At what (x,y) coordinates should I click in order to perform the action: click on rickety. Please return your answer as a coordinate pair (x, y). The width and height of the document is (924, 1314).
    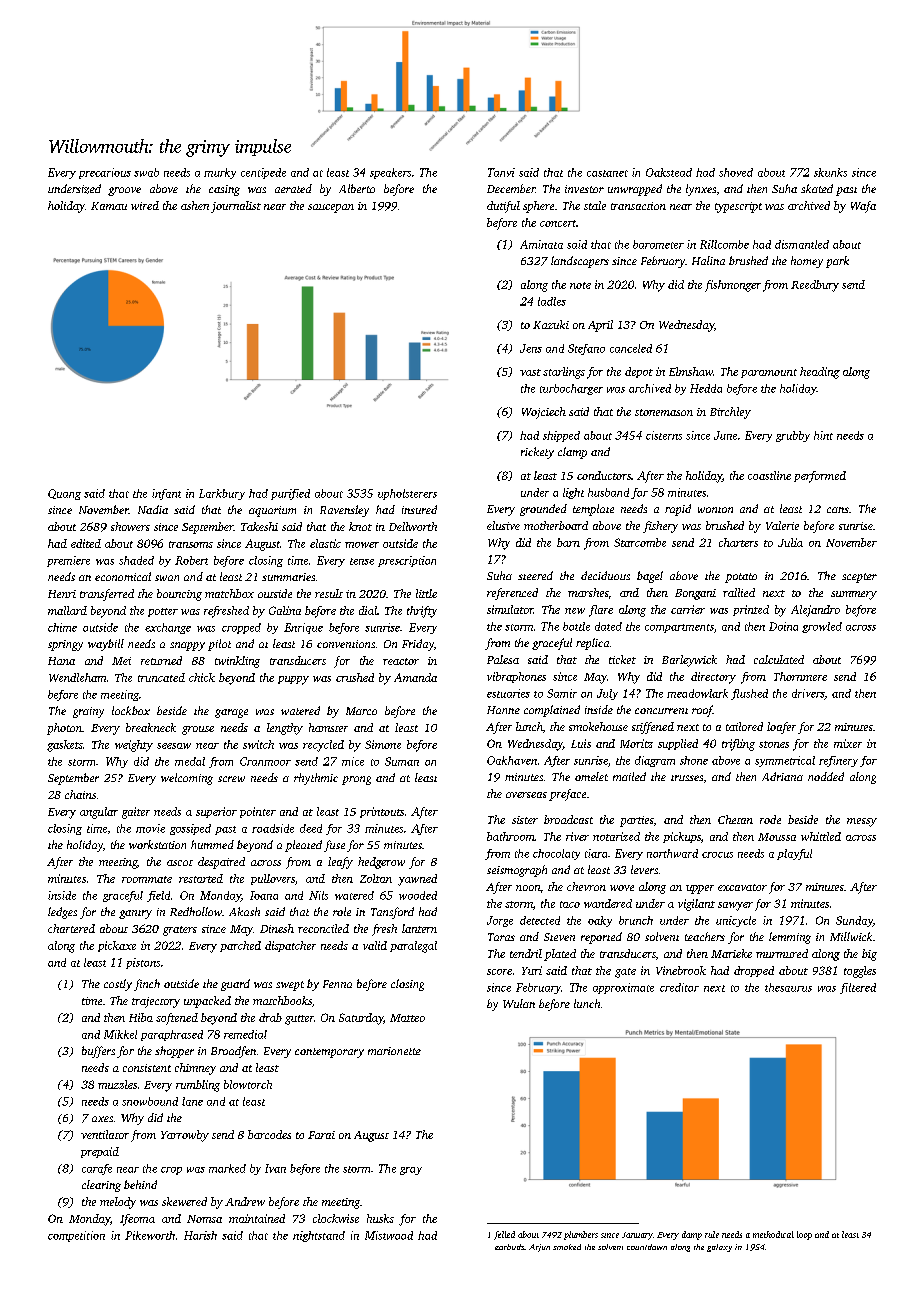
    Looking at the image, I should click on (537, 453).
